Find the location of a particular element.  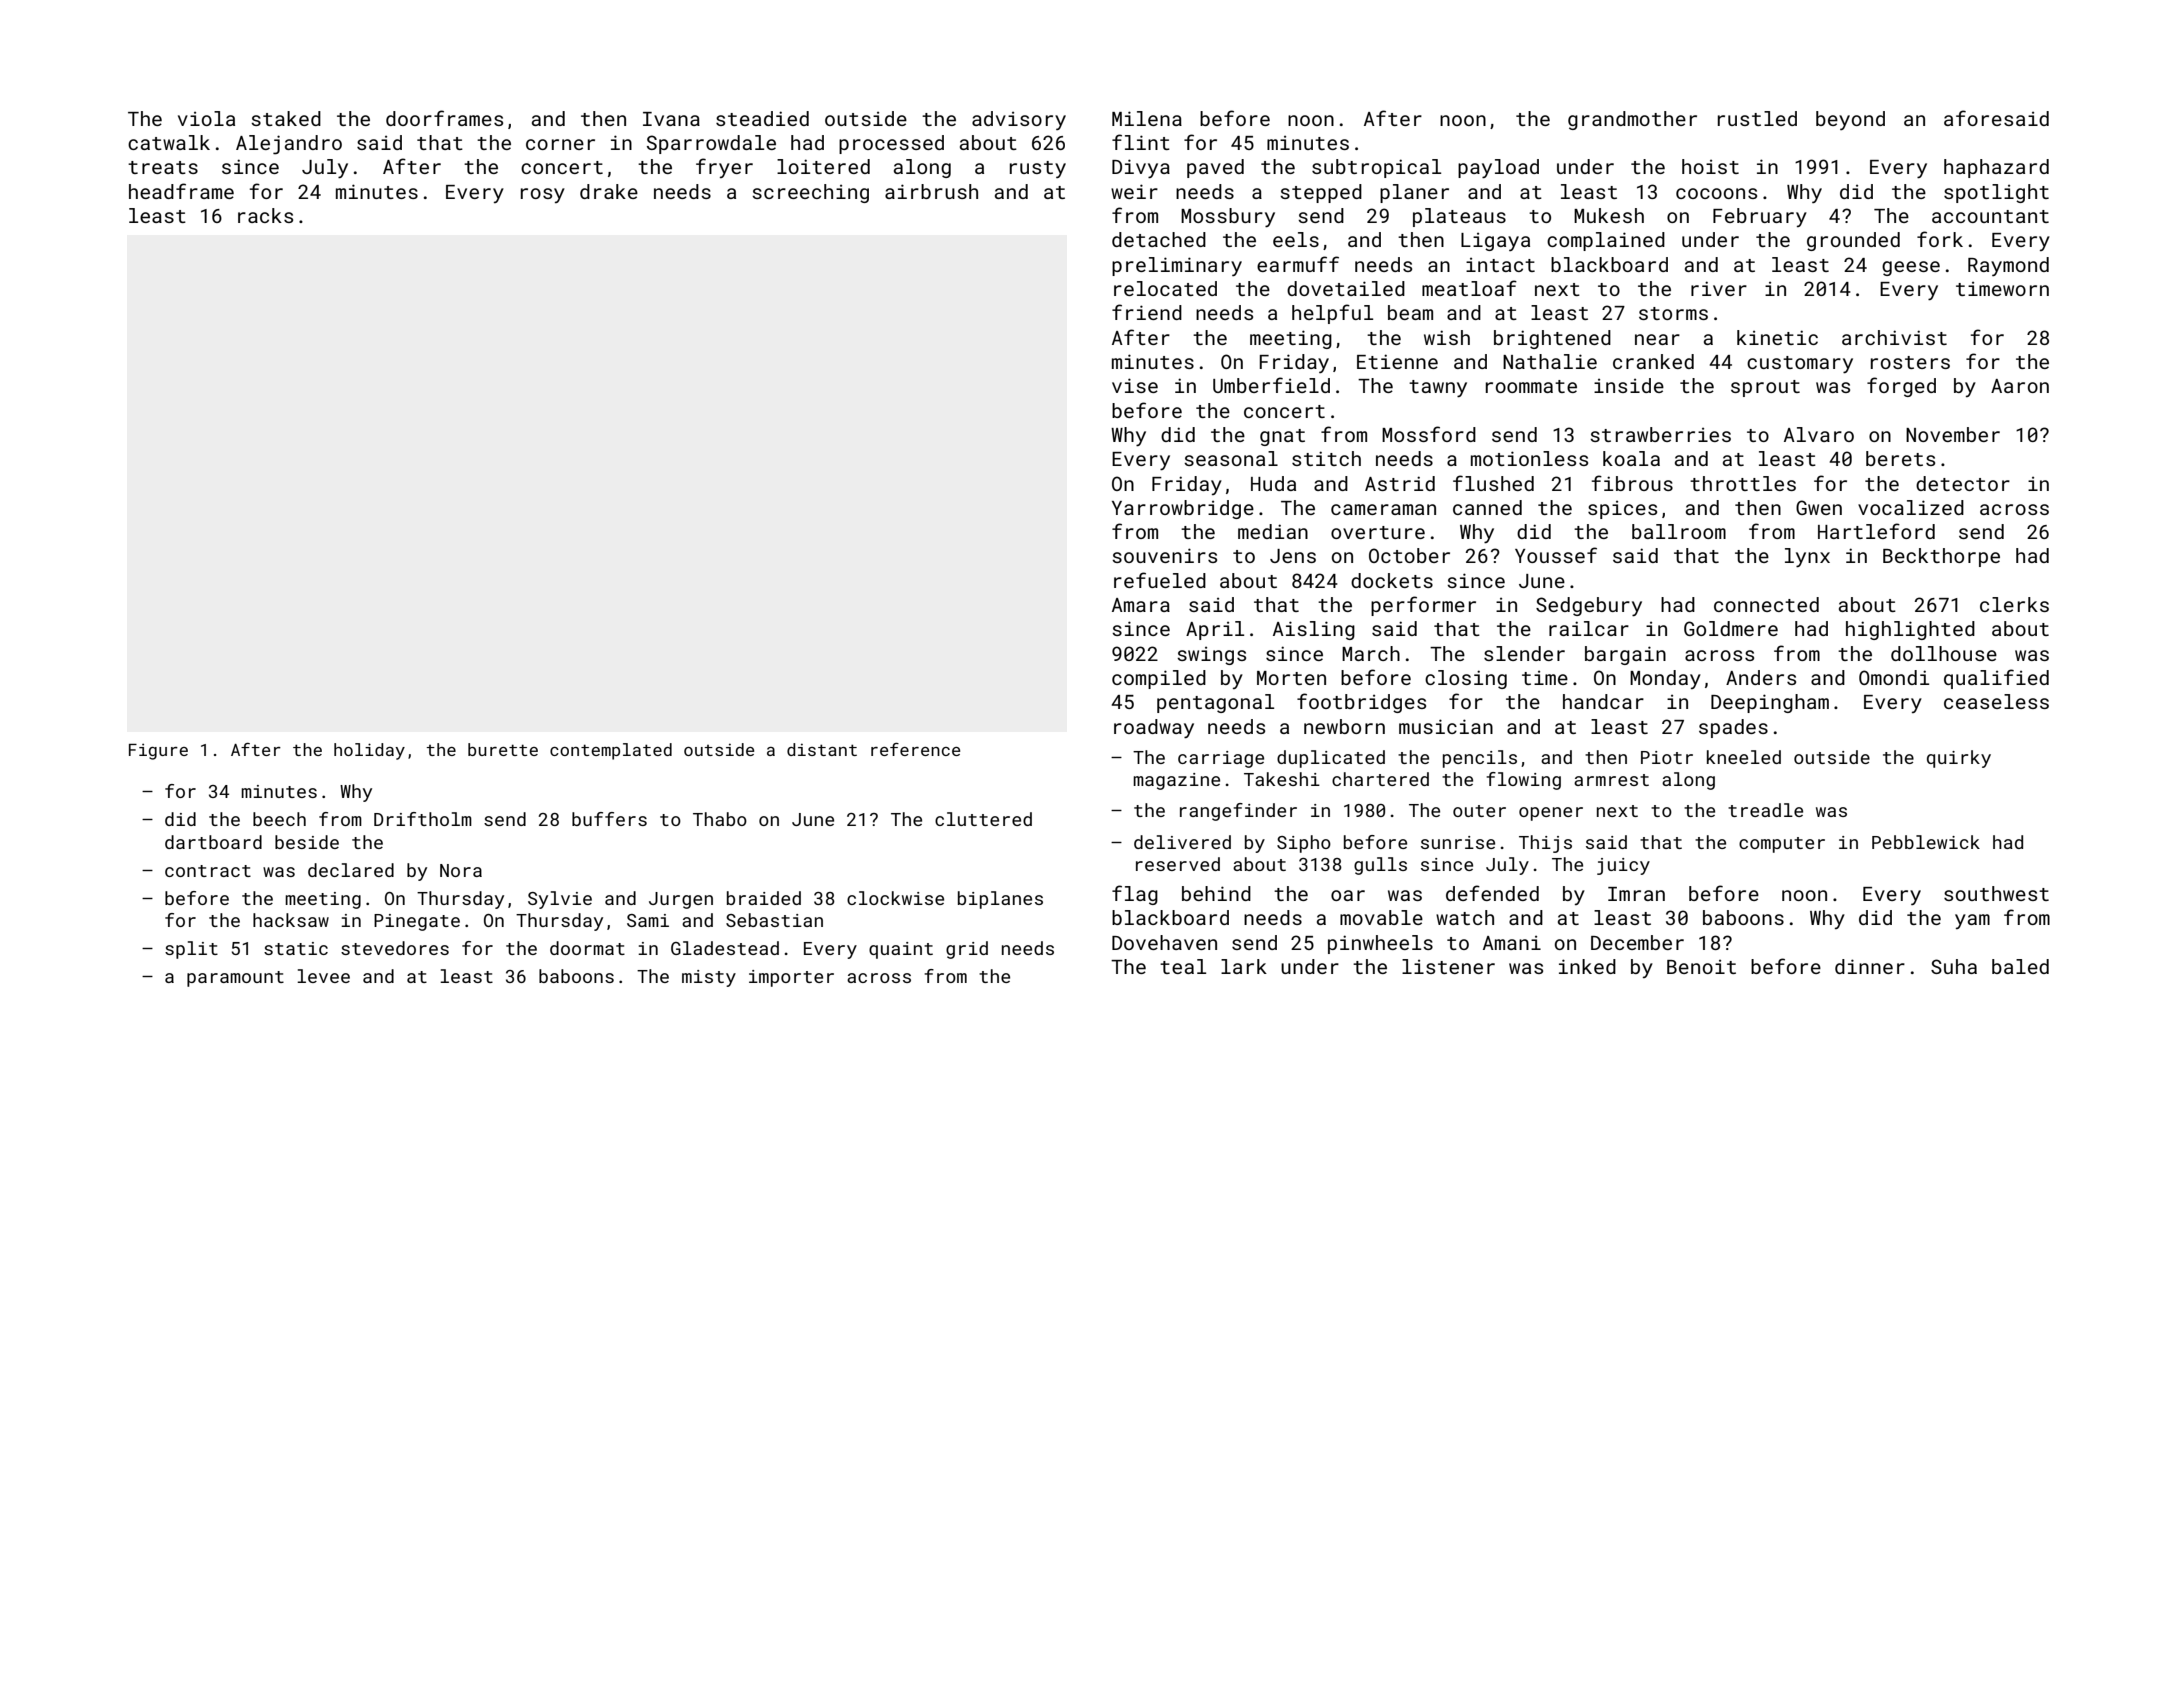

paramount is located at coordinates (235, 979).
